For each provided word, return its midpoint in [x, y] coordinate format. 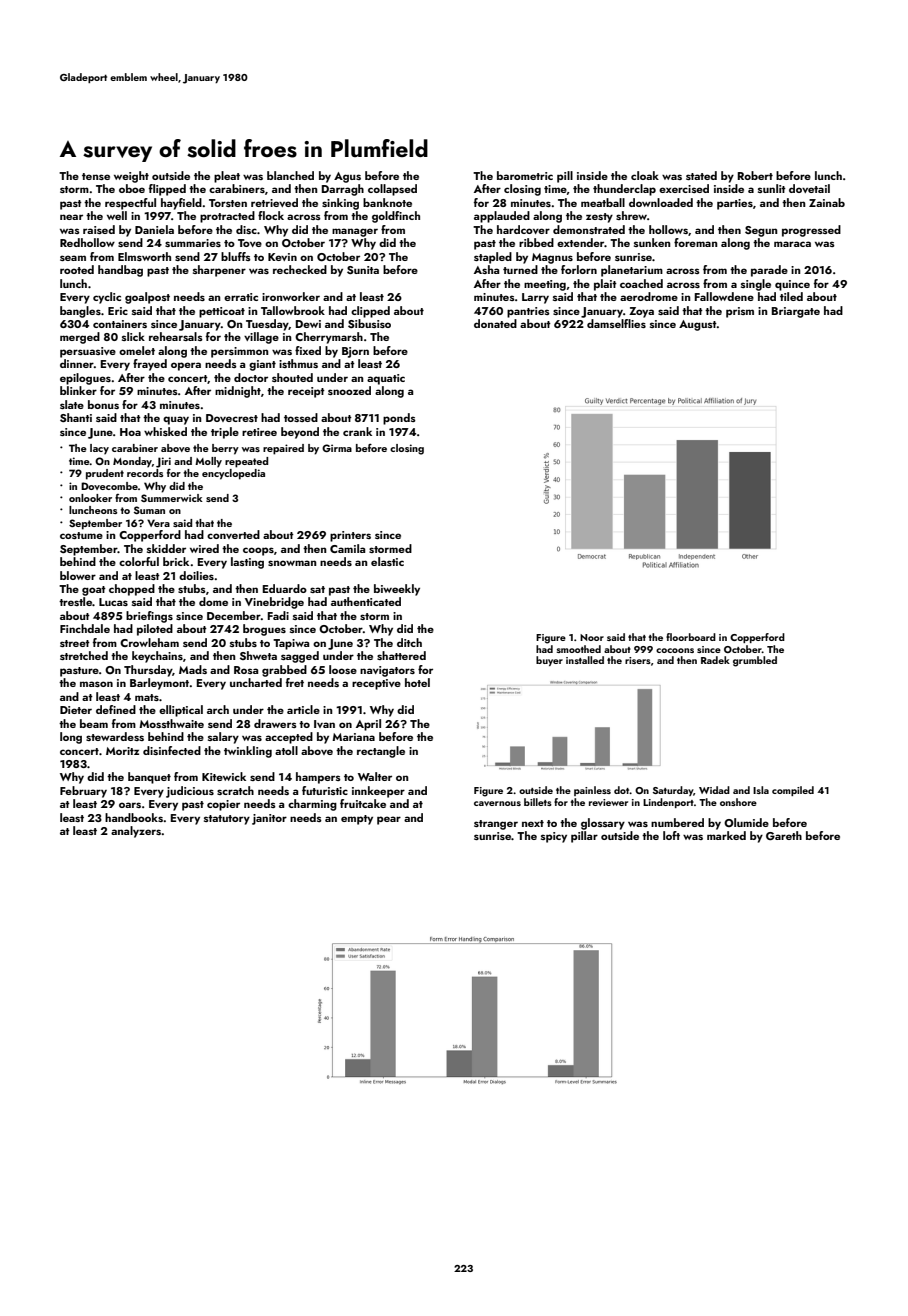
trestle [75, 601]
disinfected [172, 750]
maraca [792, 244]
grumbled [755, 661]
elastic [387, 561]
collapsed [392, 190]
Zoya [641, 312]
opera [186, 366]
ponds [399, 419]
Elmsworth [144, 256]
